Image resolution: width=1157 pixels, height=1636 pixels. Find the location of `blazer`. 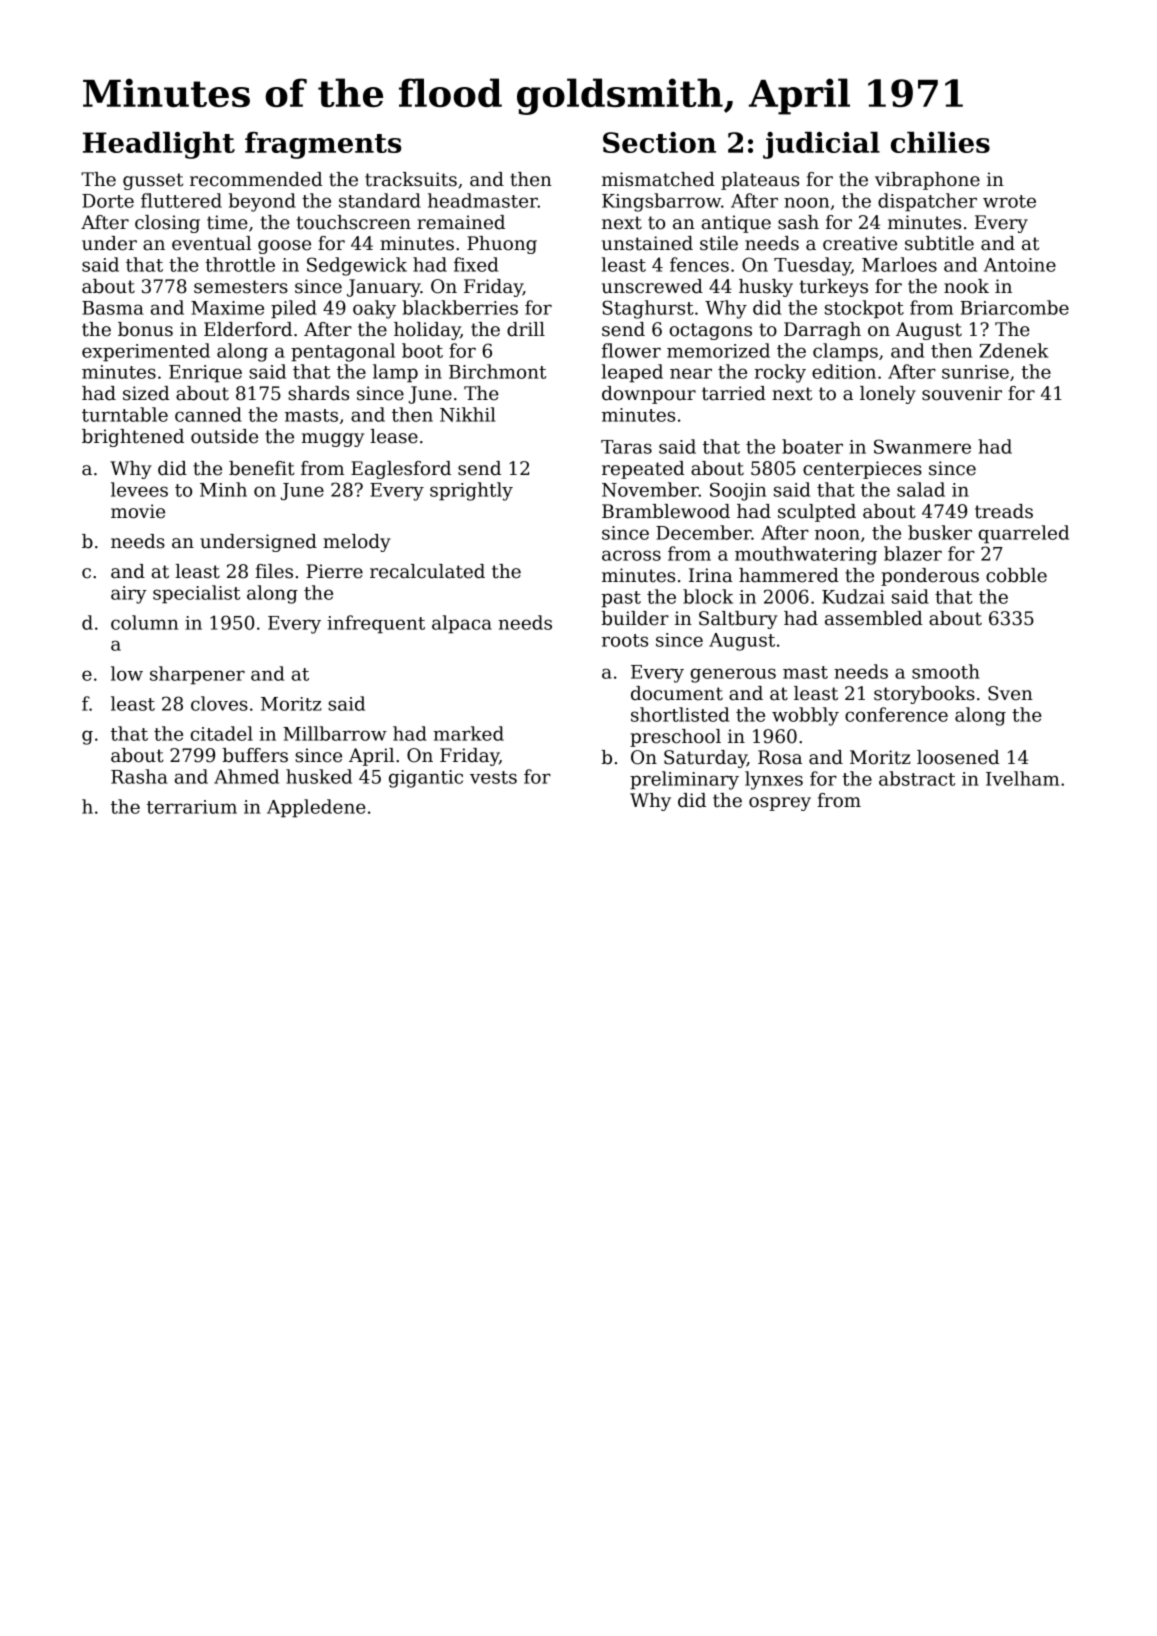

blazer is located at coordinates (913, 553).
